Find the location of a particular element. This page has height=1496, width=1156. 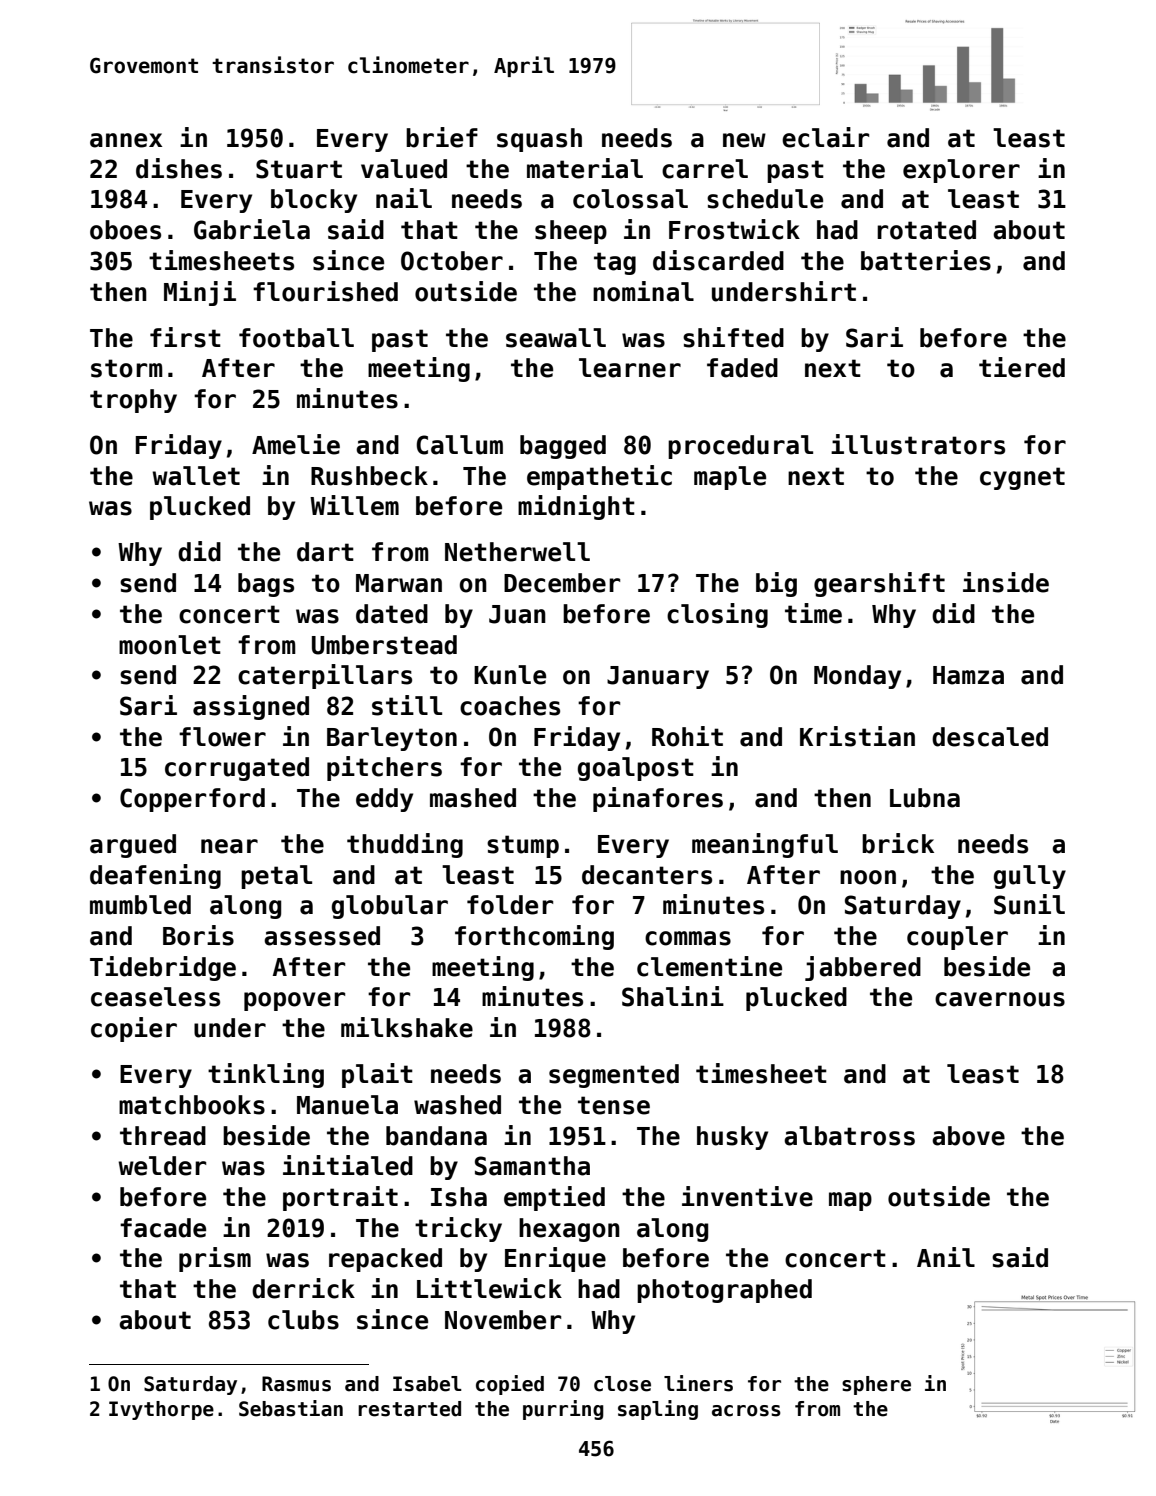

eclair is located at coordinates (825, 137).
